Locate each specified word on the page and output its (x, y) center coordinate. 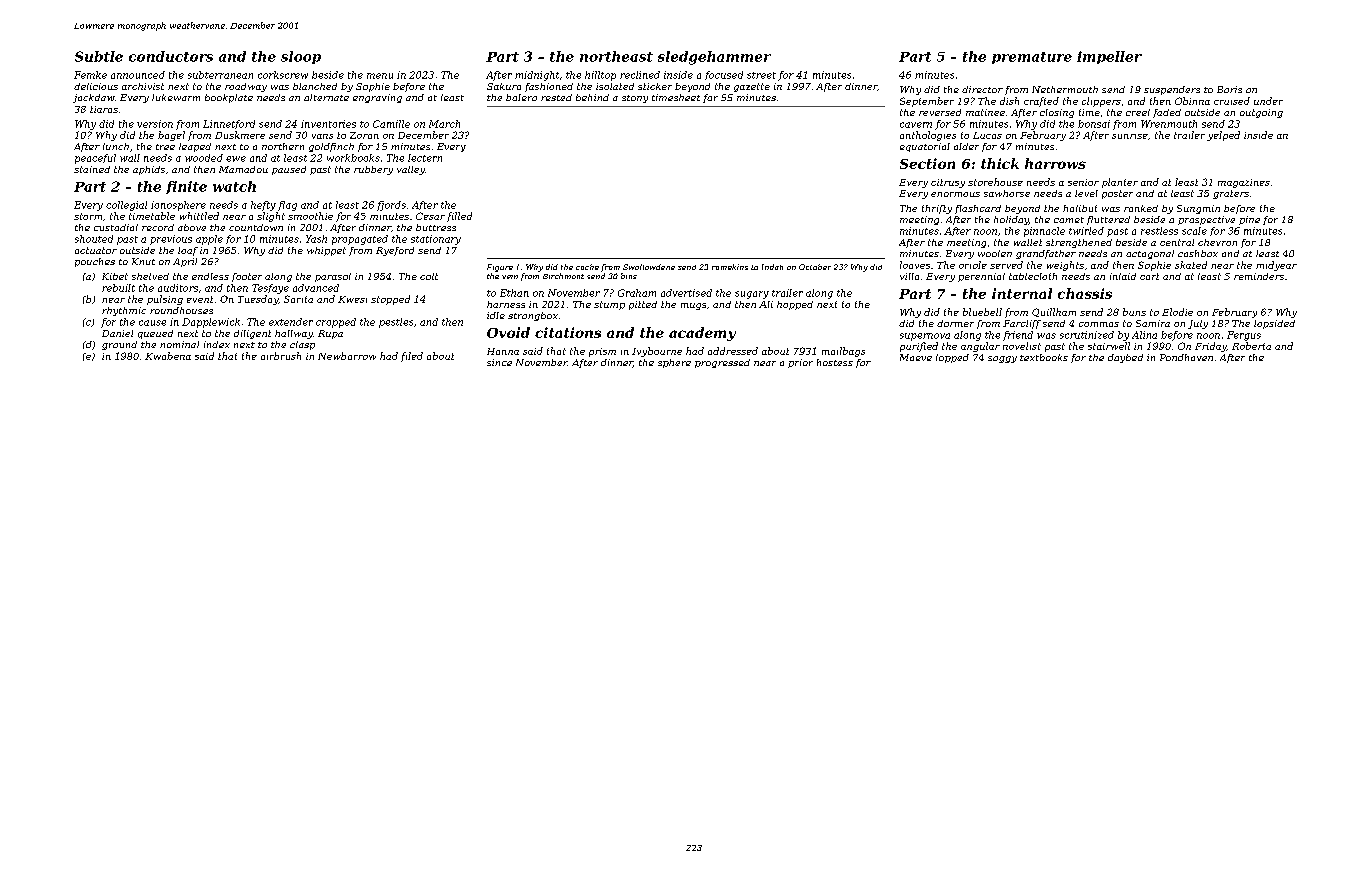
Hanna (503, 351)
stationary (436, 240)
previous (171, 240)
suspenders (1172, 90)
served (1006, 265)
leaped (195, 147)
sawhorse (1007, 193)
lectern (425, 158)
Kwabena (168, 356)
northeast (616, 56)
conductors (171, 56)
